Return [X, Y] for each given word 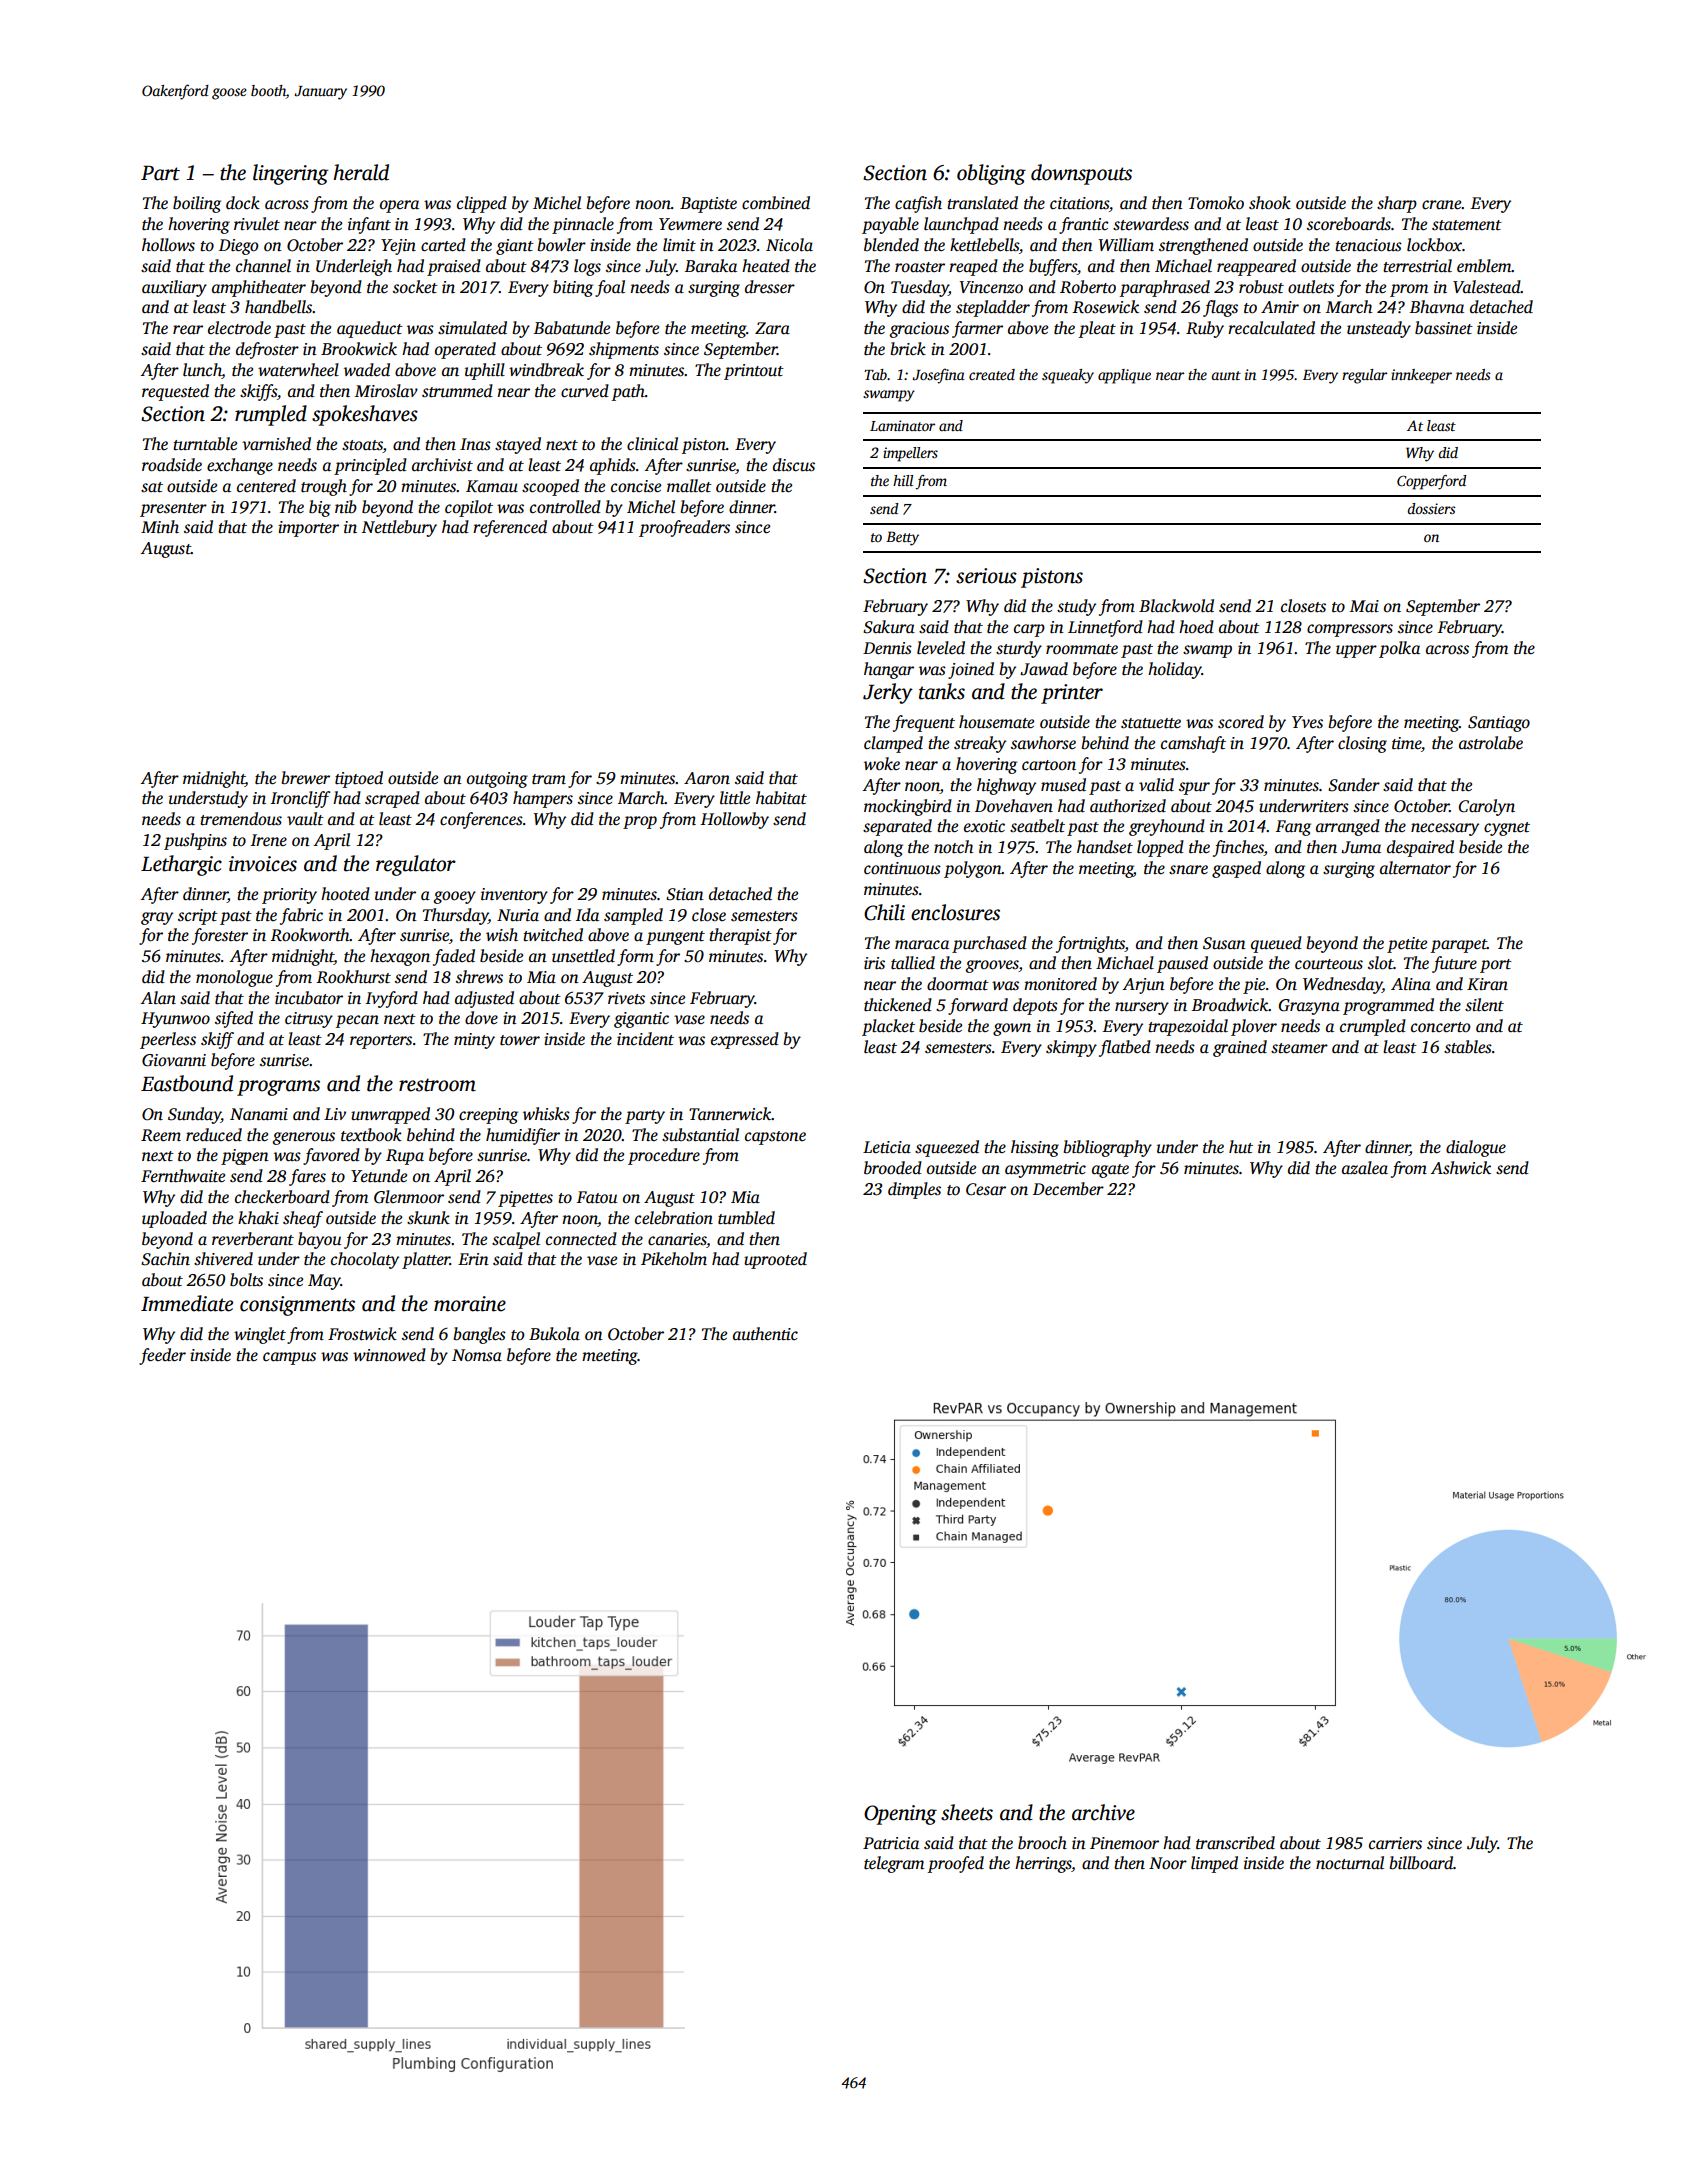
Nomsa [477, 1355]
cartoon [1049, 765]
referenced [510, 528]
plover [1254, 1027]
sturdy [1019, 649]
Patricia [891, 1843]
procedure [664, 1156]
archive [1103, 1812]
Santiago [1499, 724]
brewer [305, 778]
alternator [1415, 868]
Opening [900, 1815]
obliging [991, 174]
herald [361, 172]
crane [1442, 205]
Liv [335, 1114]
